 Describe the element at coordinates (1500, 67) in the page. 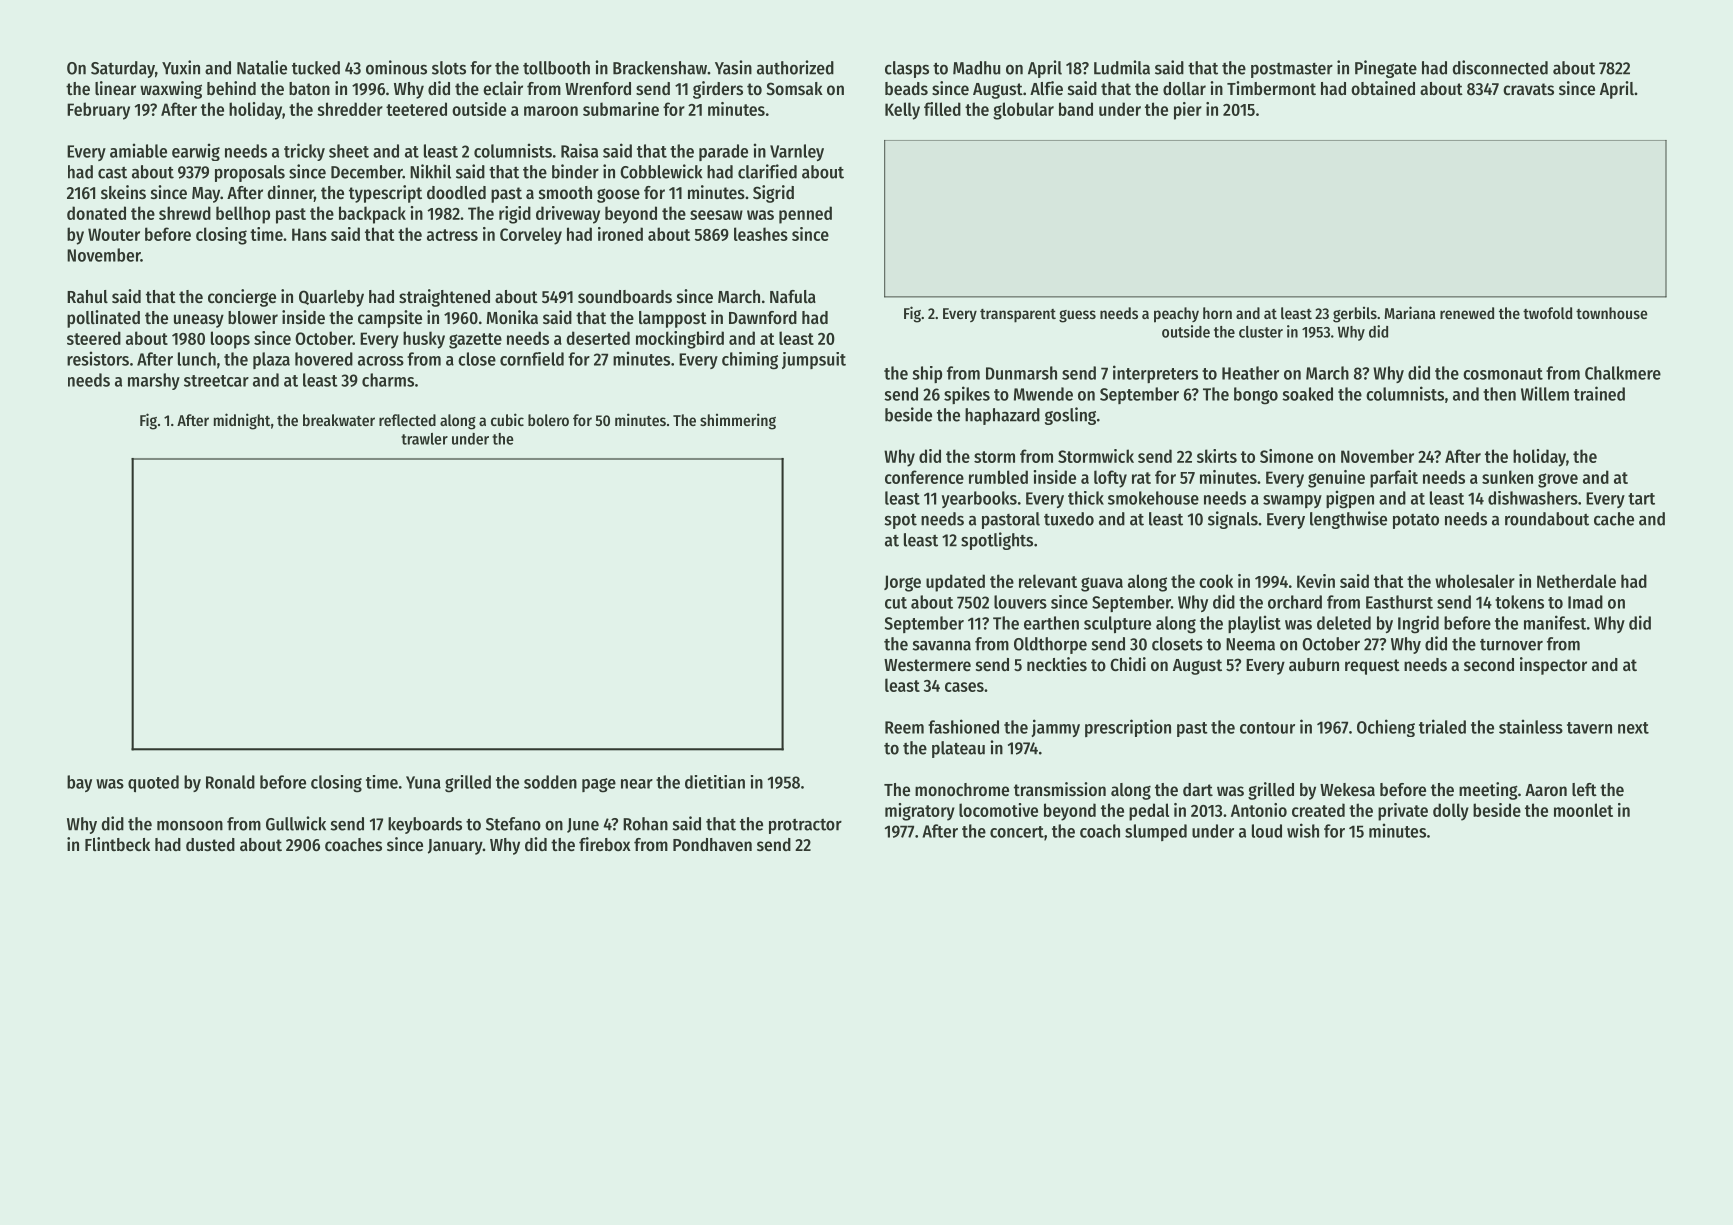

I see `disconnected` at that location.
